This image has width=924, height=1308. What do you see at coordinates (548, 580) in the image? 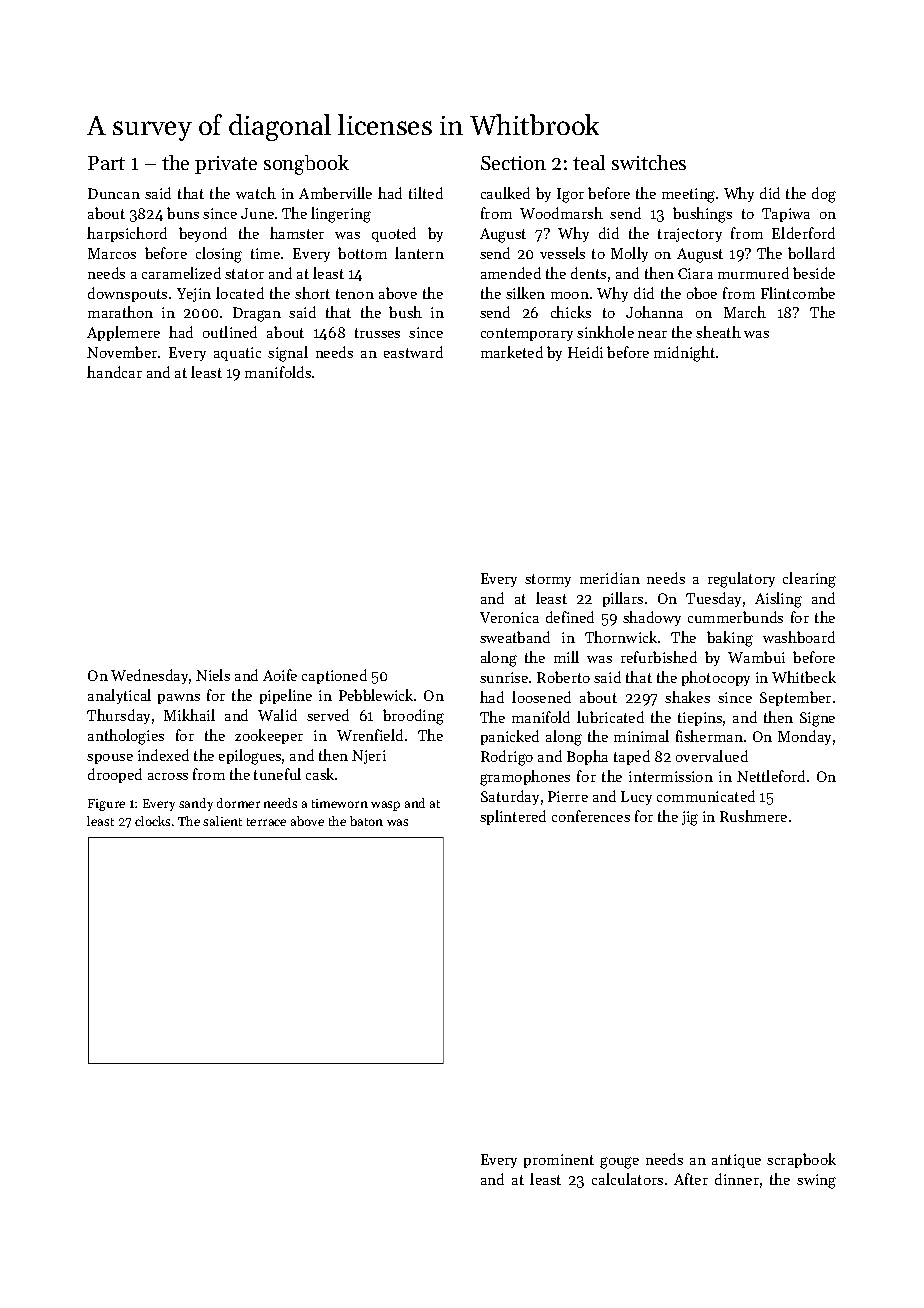
I see `stormy` at bounding box center [548, 580].
